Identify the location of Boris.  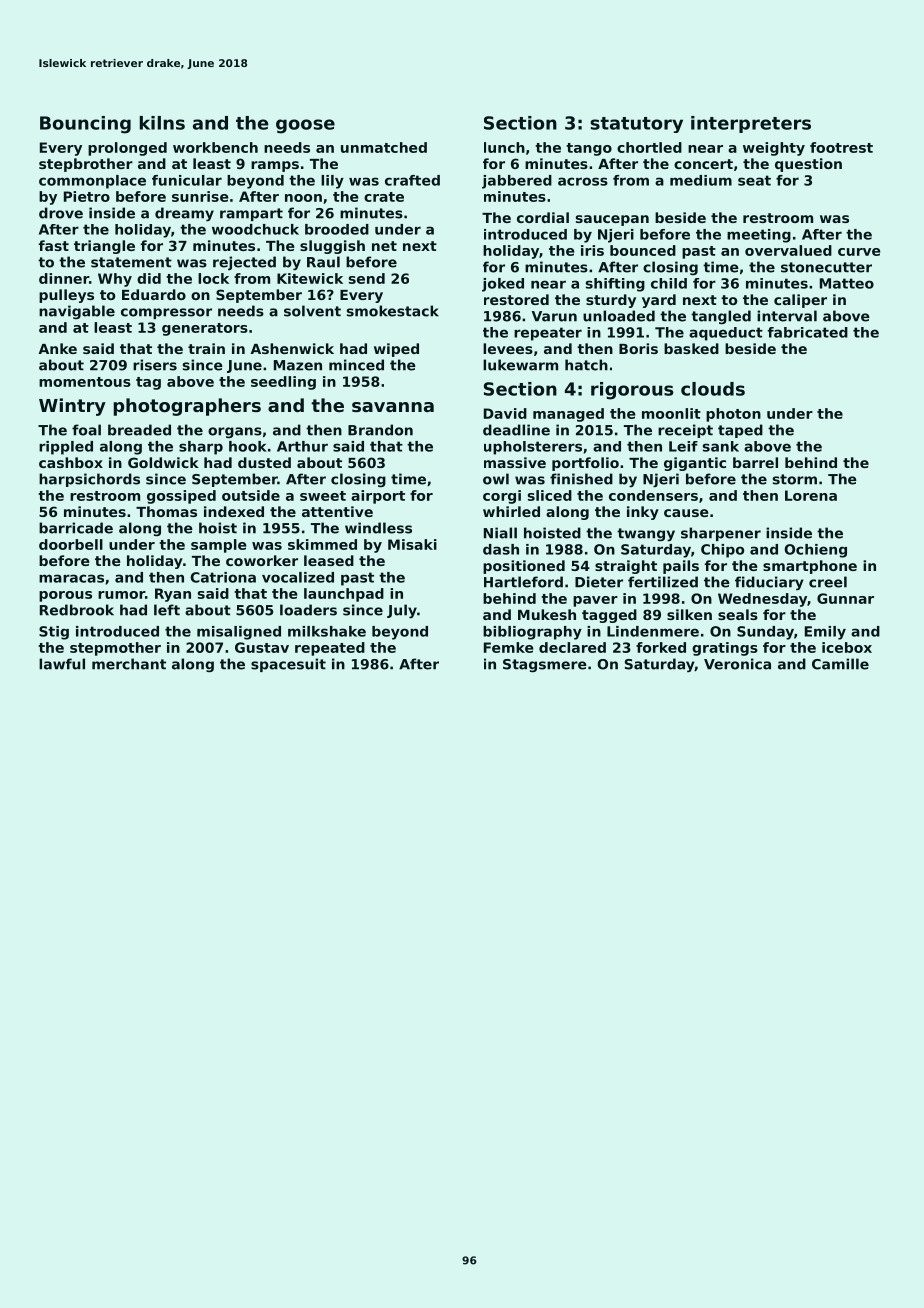
(638, 348).
